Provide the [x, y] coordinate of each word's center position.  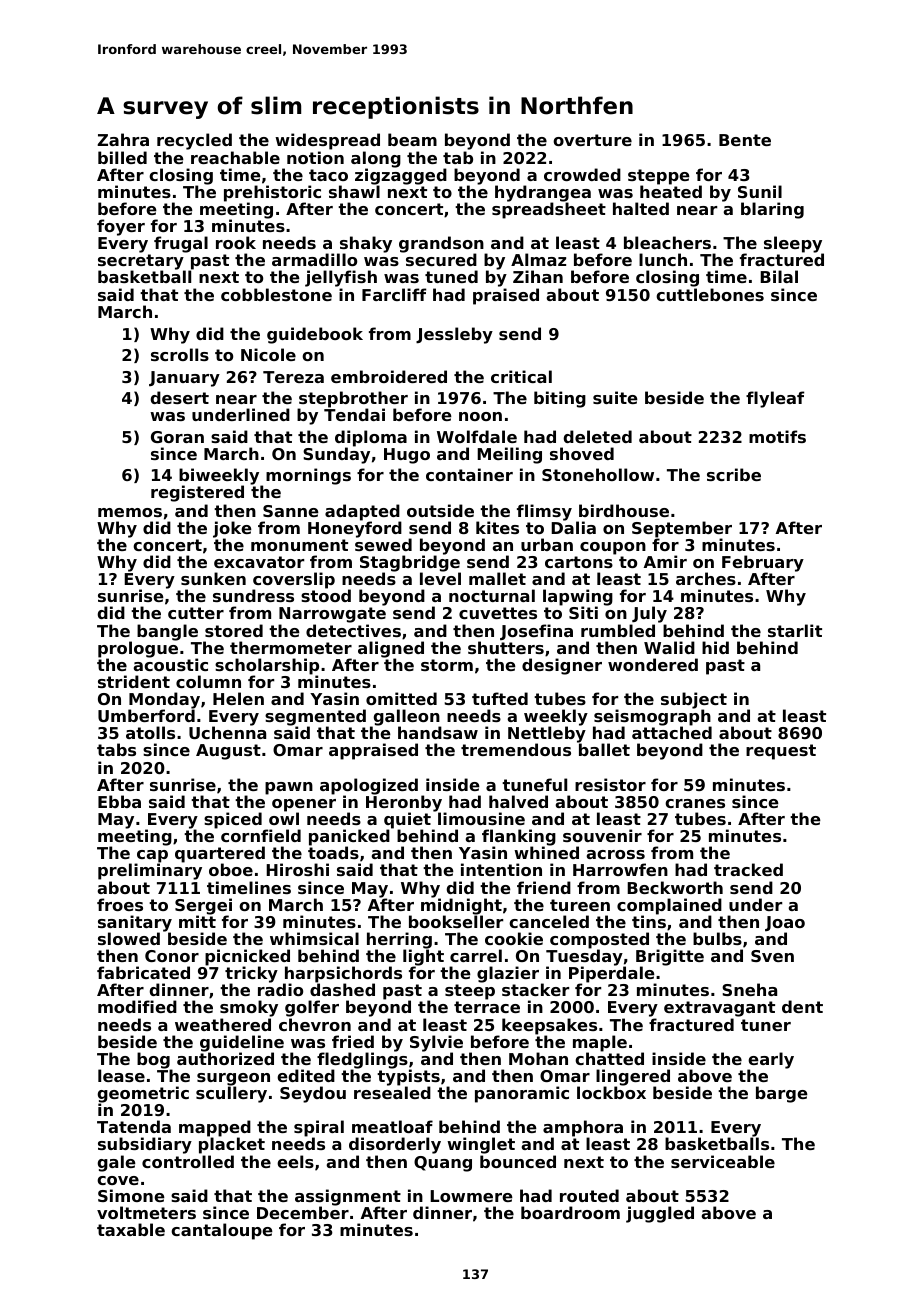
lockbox [611, 1093]
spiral [319, 1129]
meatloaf [392, 1126]
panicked [349, 838]
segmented [315, 718]
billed [122, 157]
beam [412, 139]
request [781, 752]
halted [641, 208]
